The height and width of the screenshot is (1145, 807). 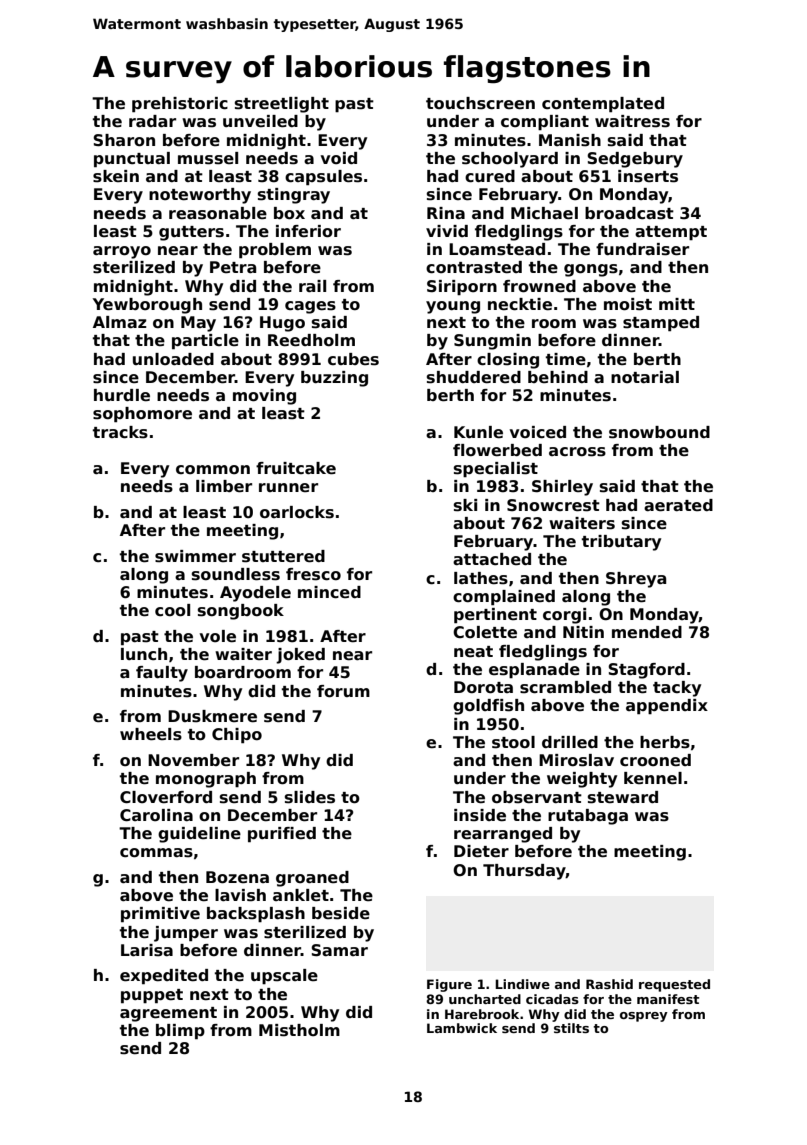 I want to click on moist, so click(x=628, y=304).
